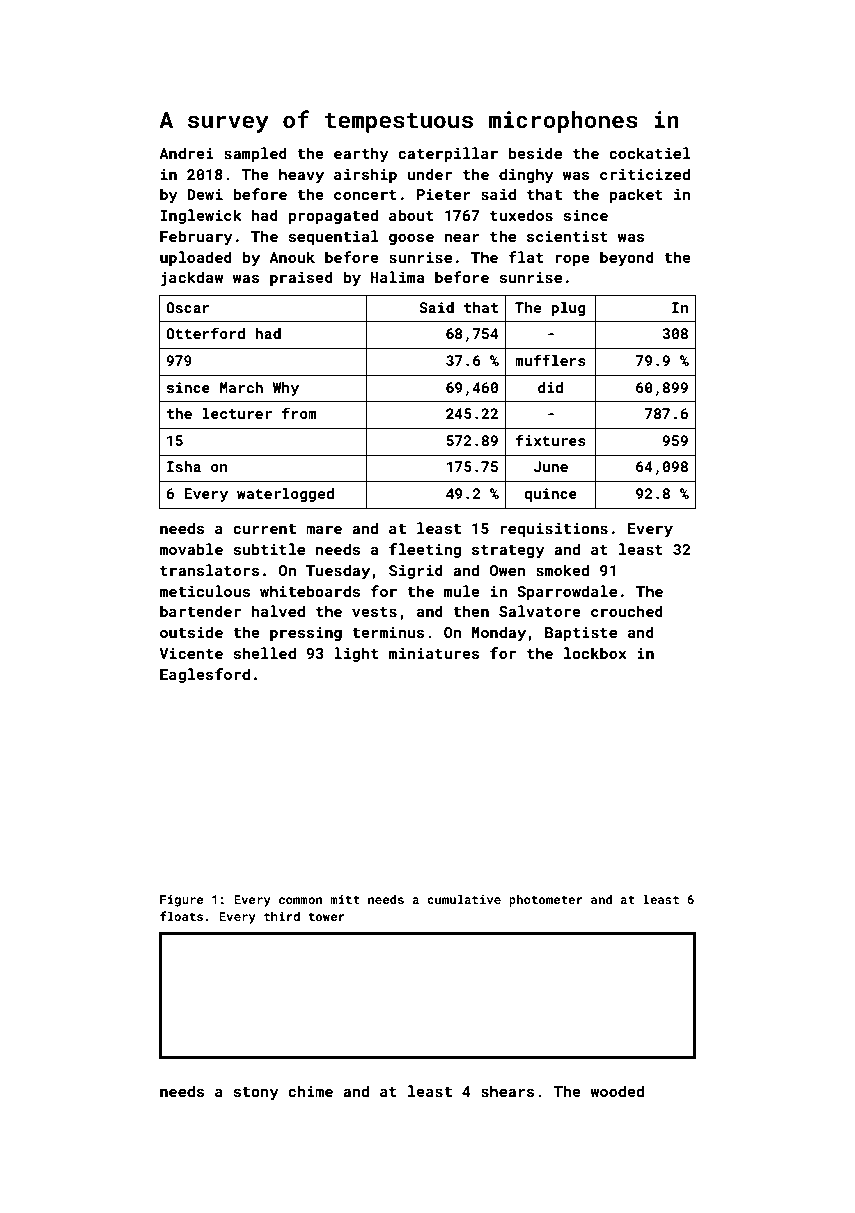  Describe the element at coordinates (550, 360) in the page. I see `mufflers` at that location.
